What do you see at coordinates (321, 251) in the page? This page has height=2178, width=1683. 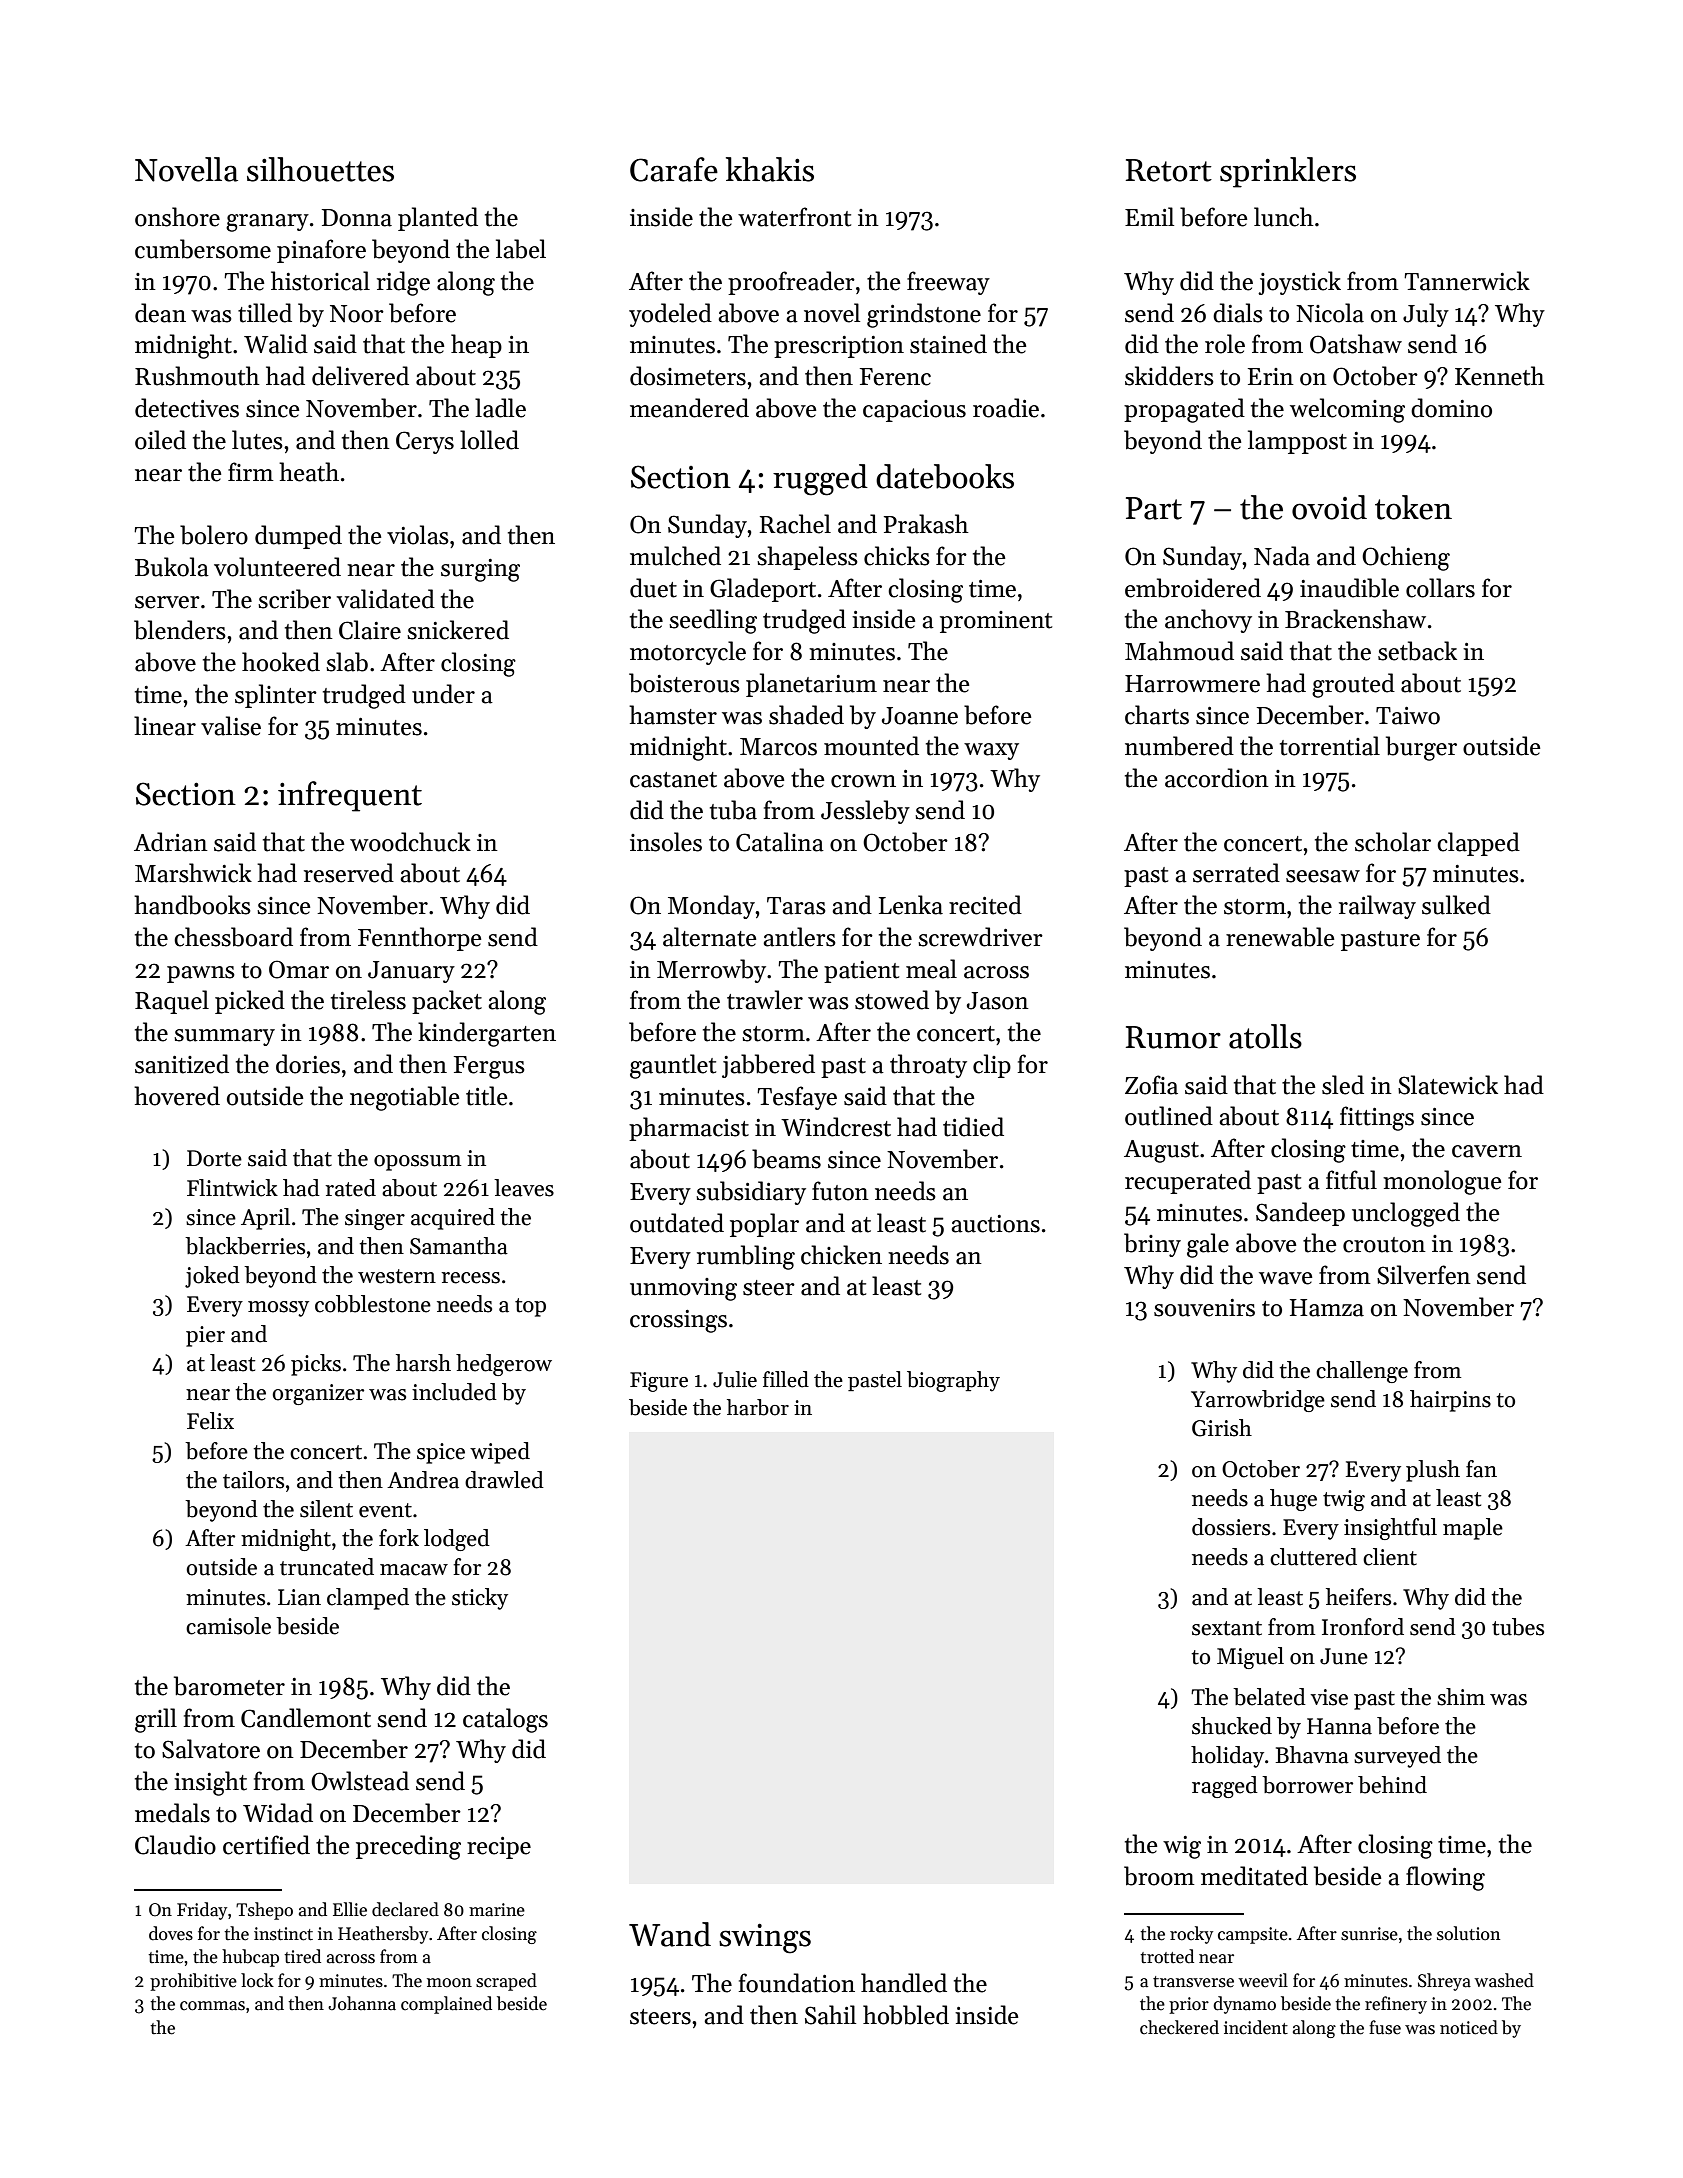 I see `pinafore` at bounding box center [321, 251].
